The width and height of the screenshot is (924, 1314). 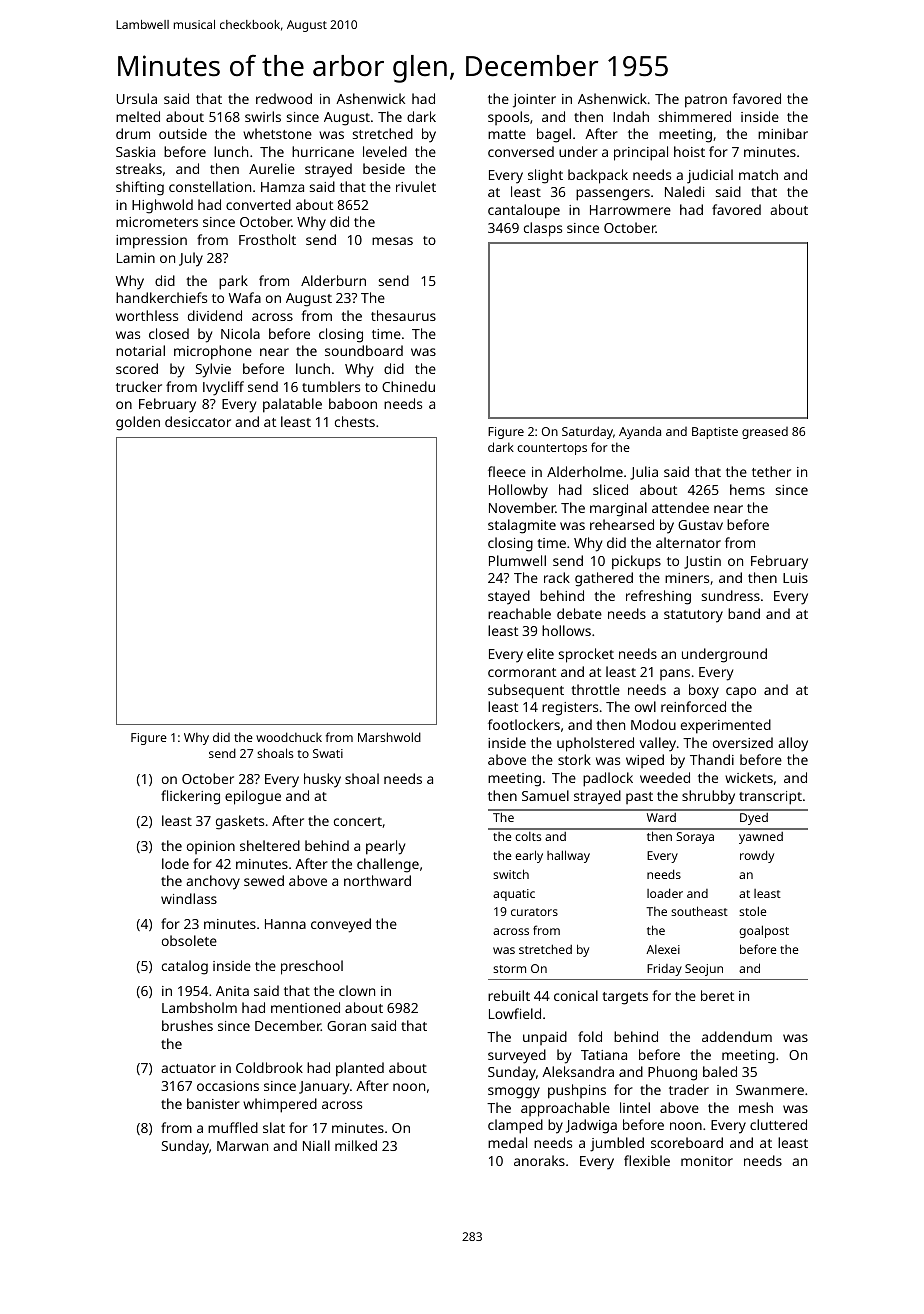 I want to click on shifting, so click(x=140, y=188).
